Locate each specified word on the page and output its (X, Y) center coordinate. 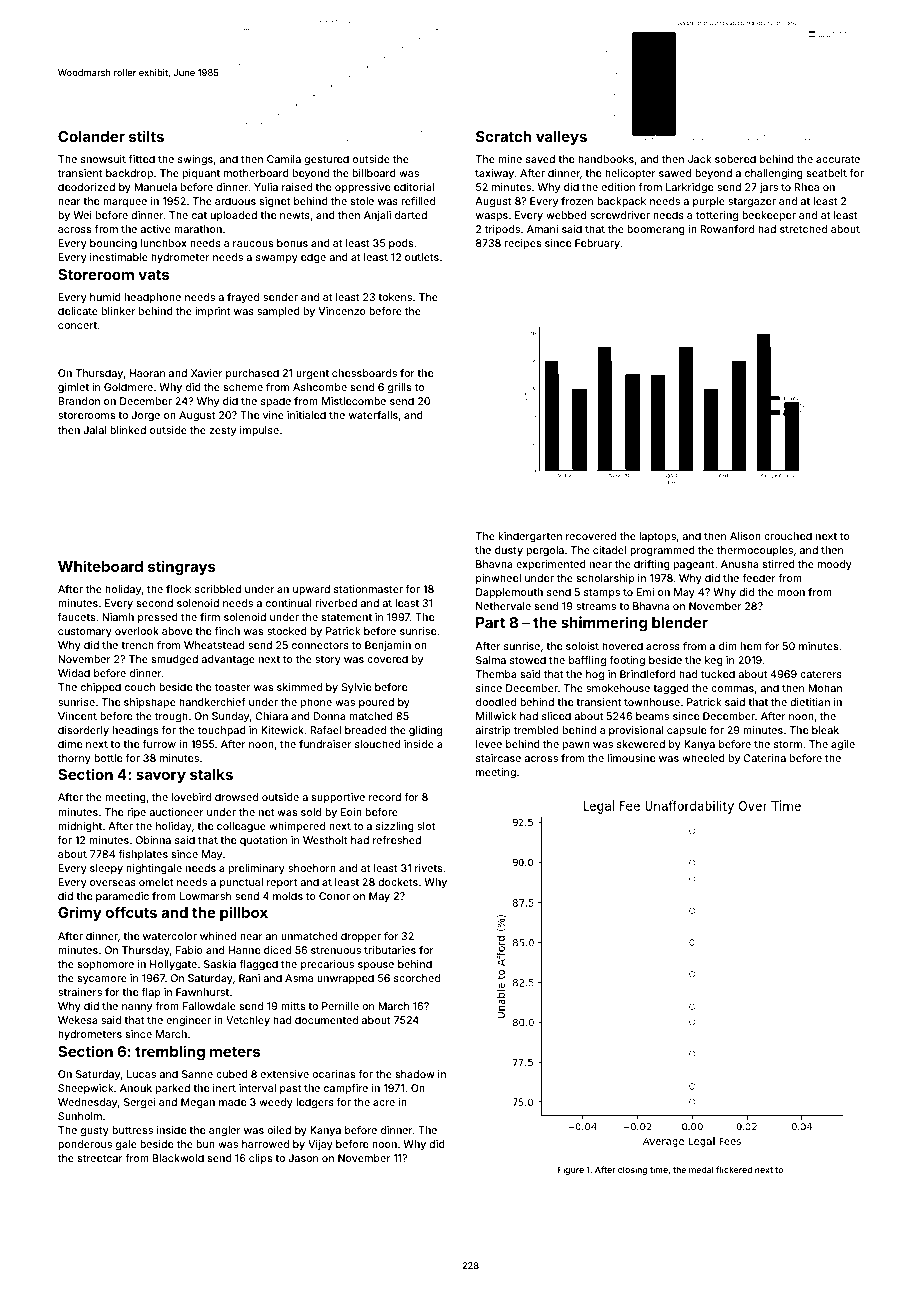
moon (791, 593)
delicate (78, 311)
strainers (80, 992)
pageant (694, 566)
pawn (576, 746)
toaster (232, 687)
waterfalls (373, 415)
